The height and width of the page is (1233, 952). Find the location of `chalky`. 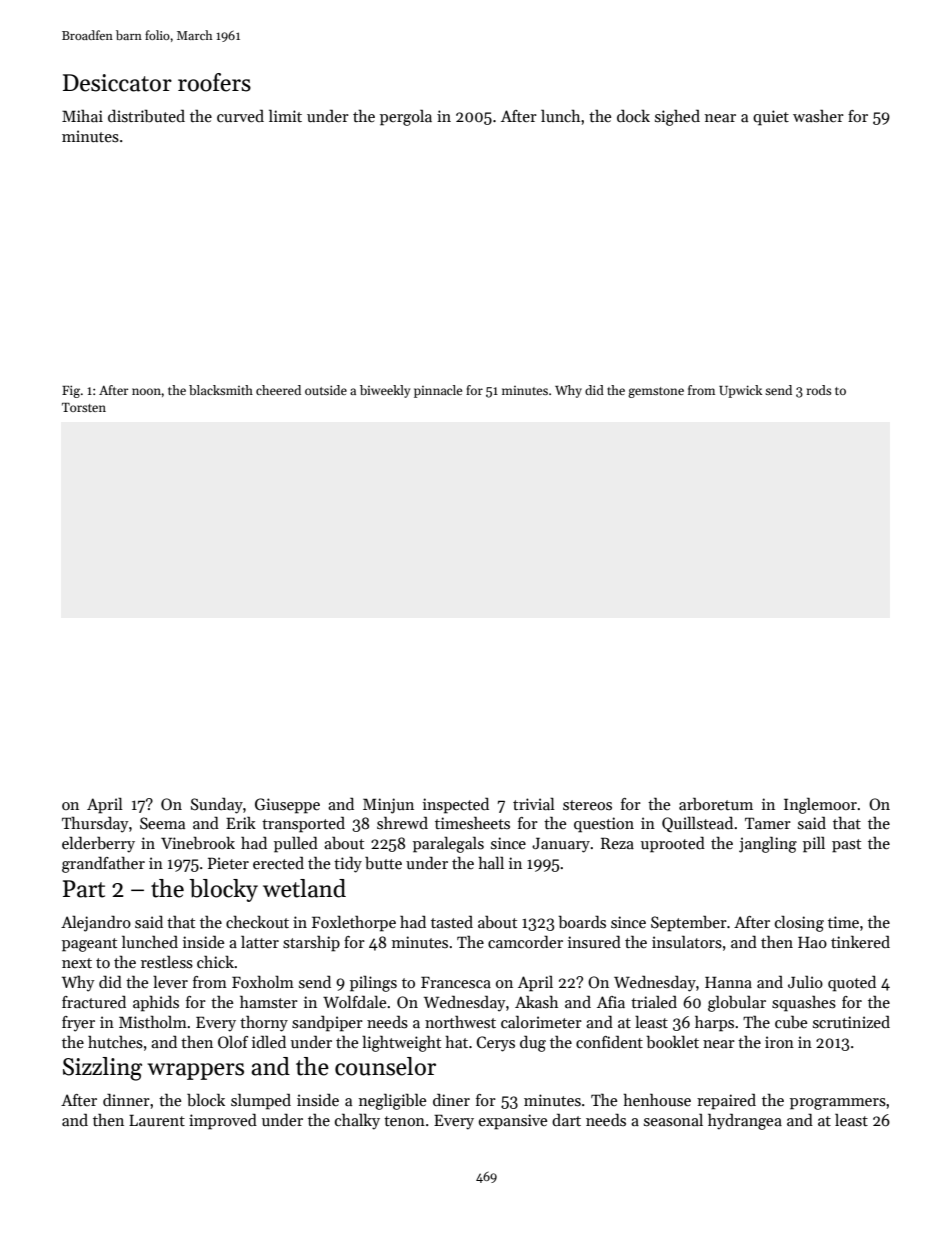

chalky is located at coordinates (357, 1122).
